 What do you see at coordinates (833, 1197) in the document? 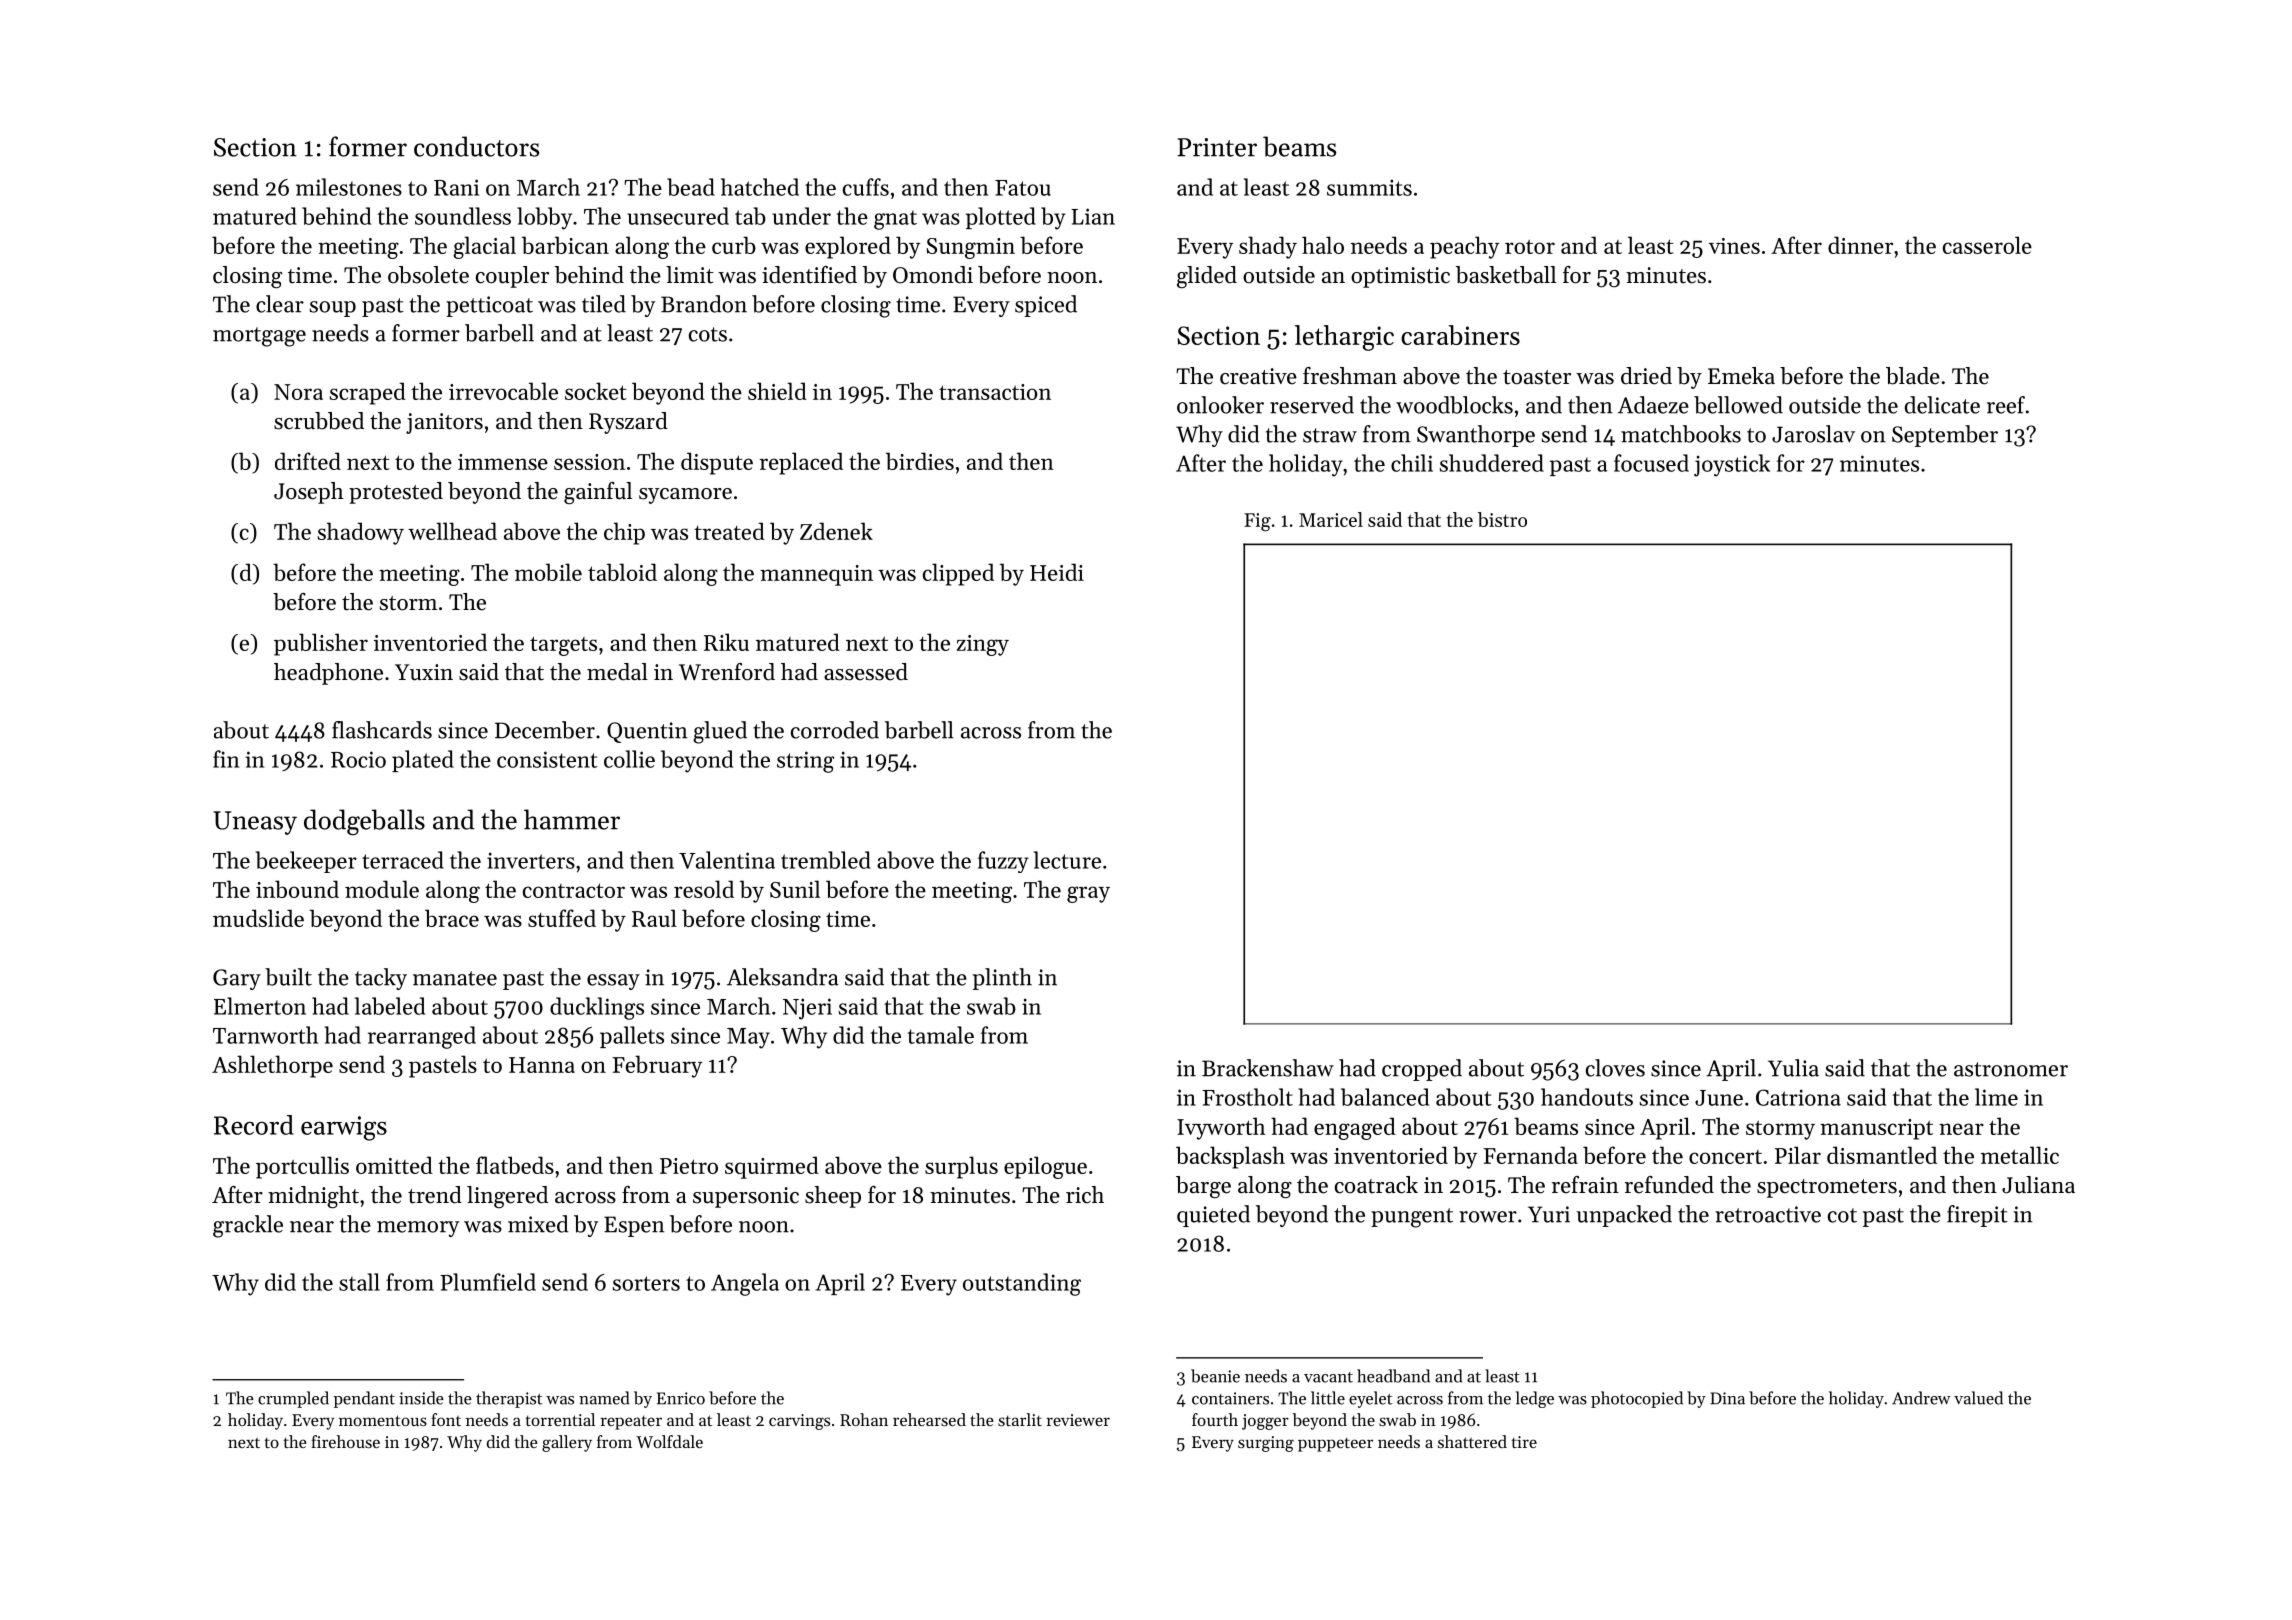
I see `sheep` at bounding box center [833, 1197].
